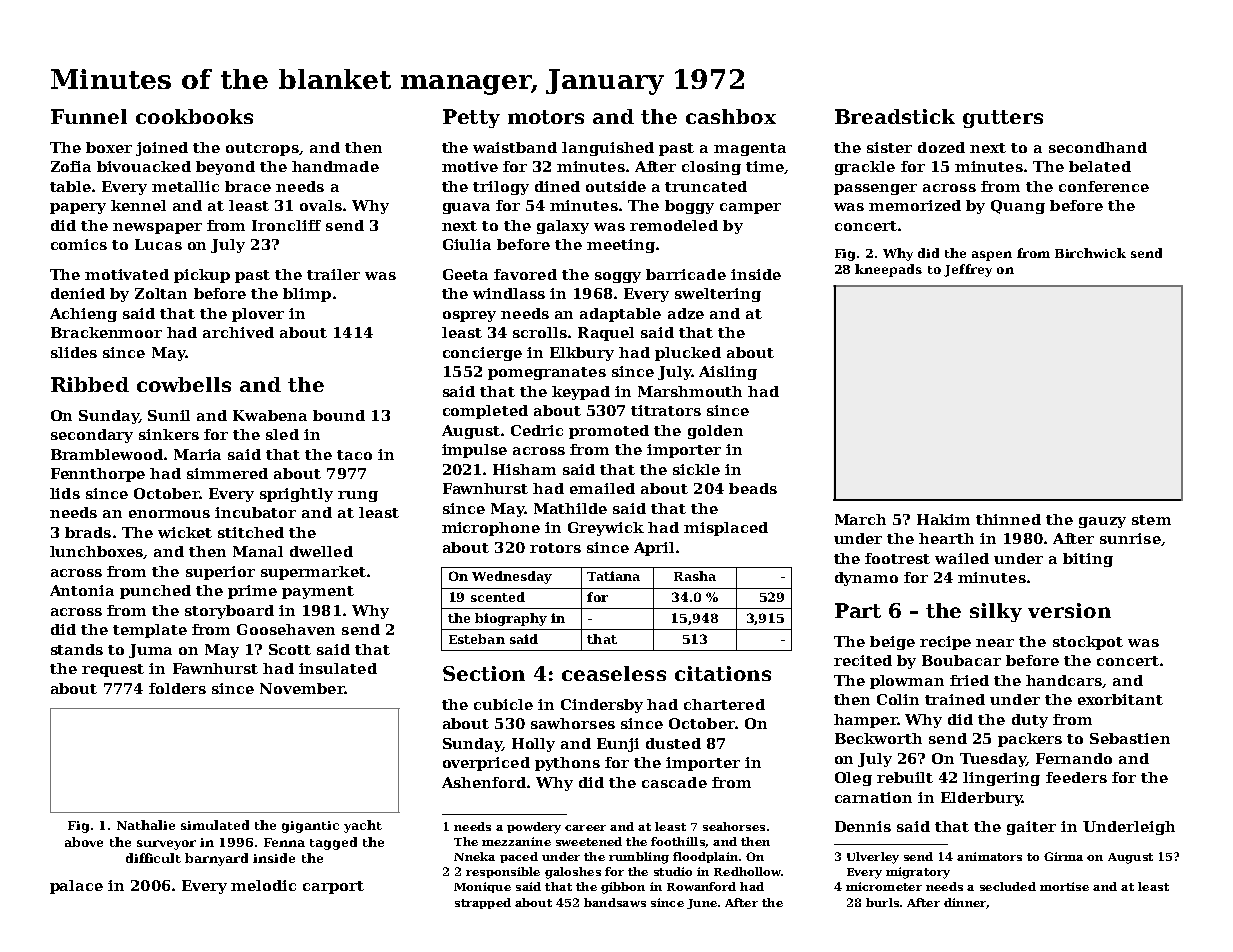 This screenshot has width=1233, height=952. What do you see at coordinates (895, 116) in the screenshot?
I see `Breadstick` at bounding box center [895, 116].
